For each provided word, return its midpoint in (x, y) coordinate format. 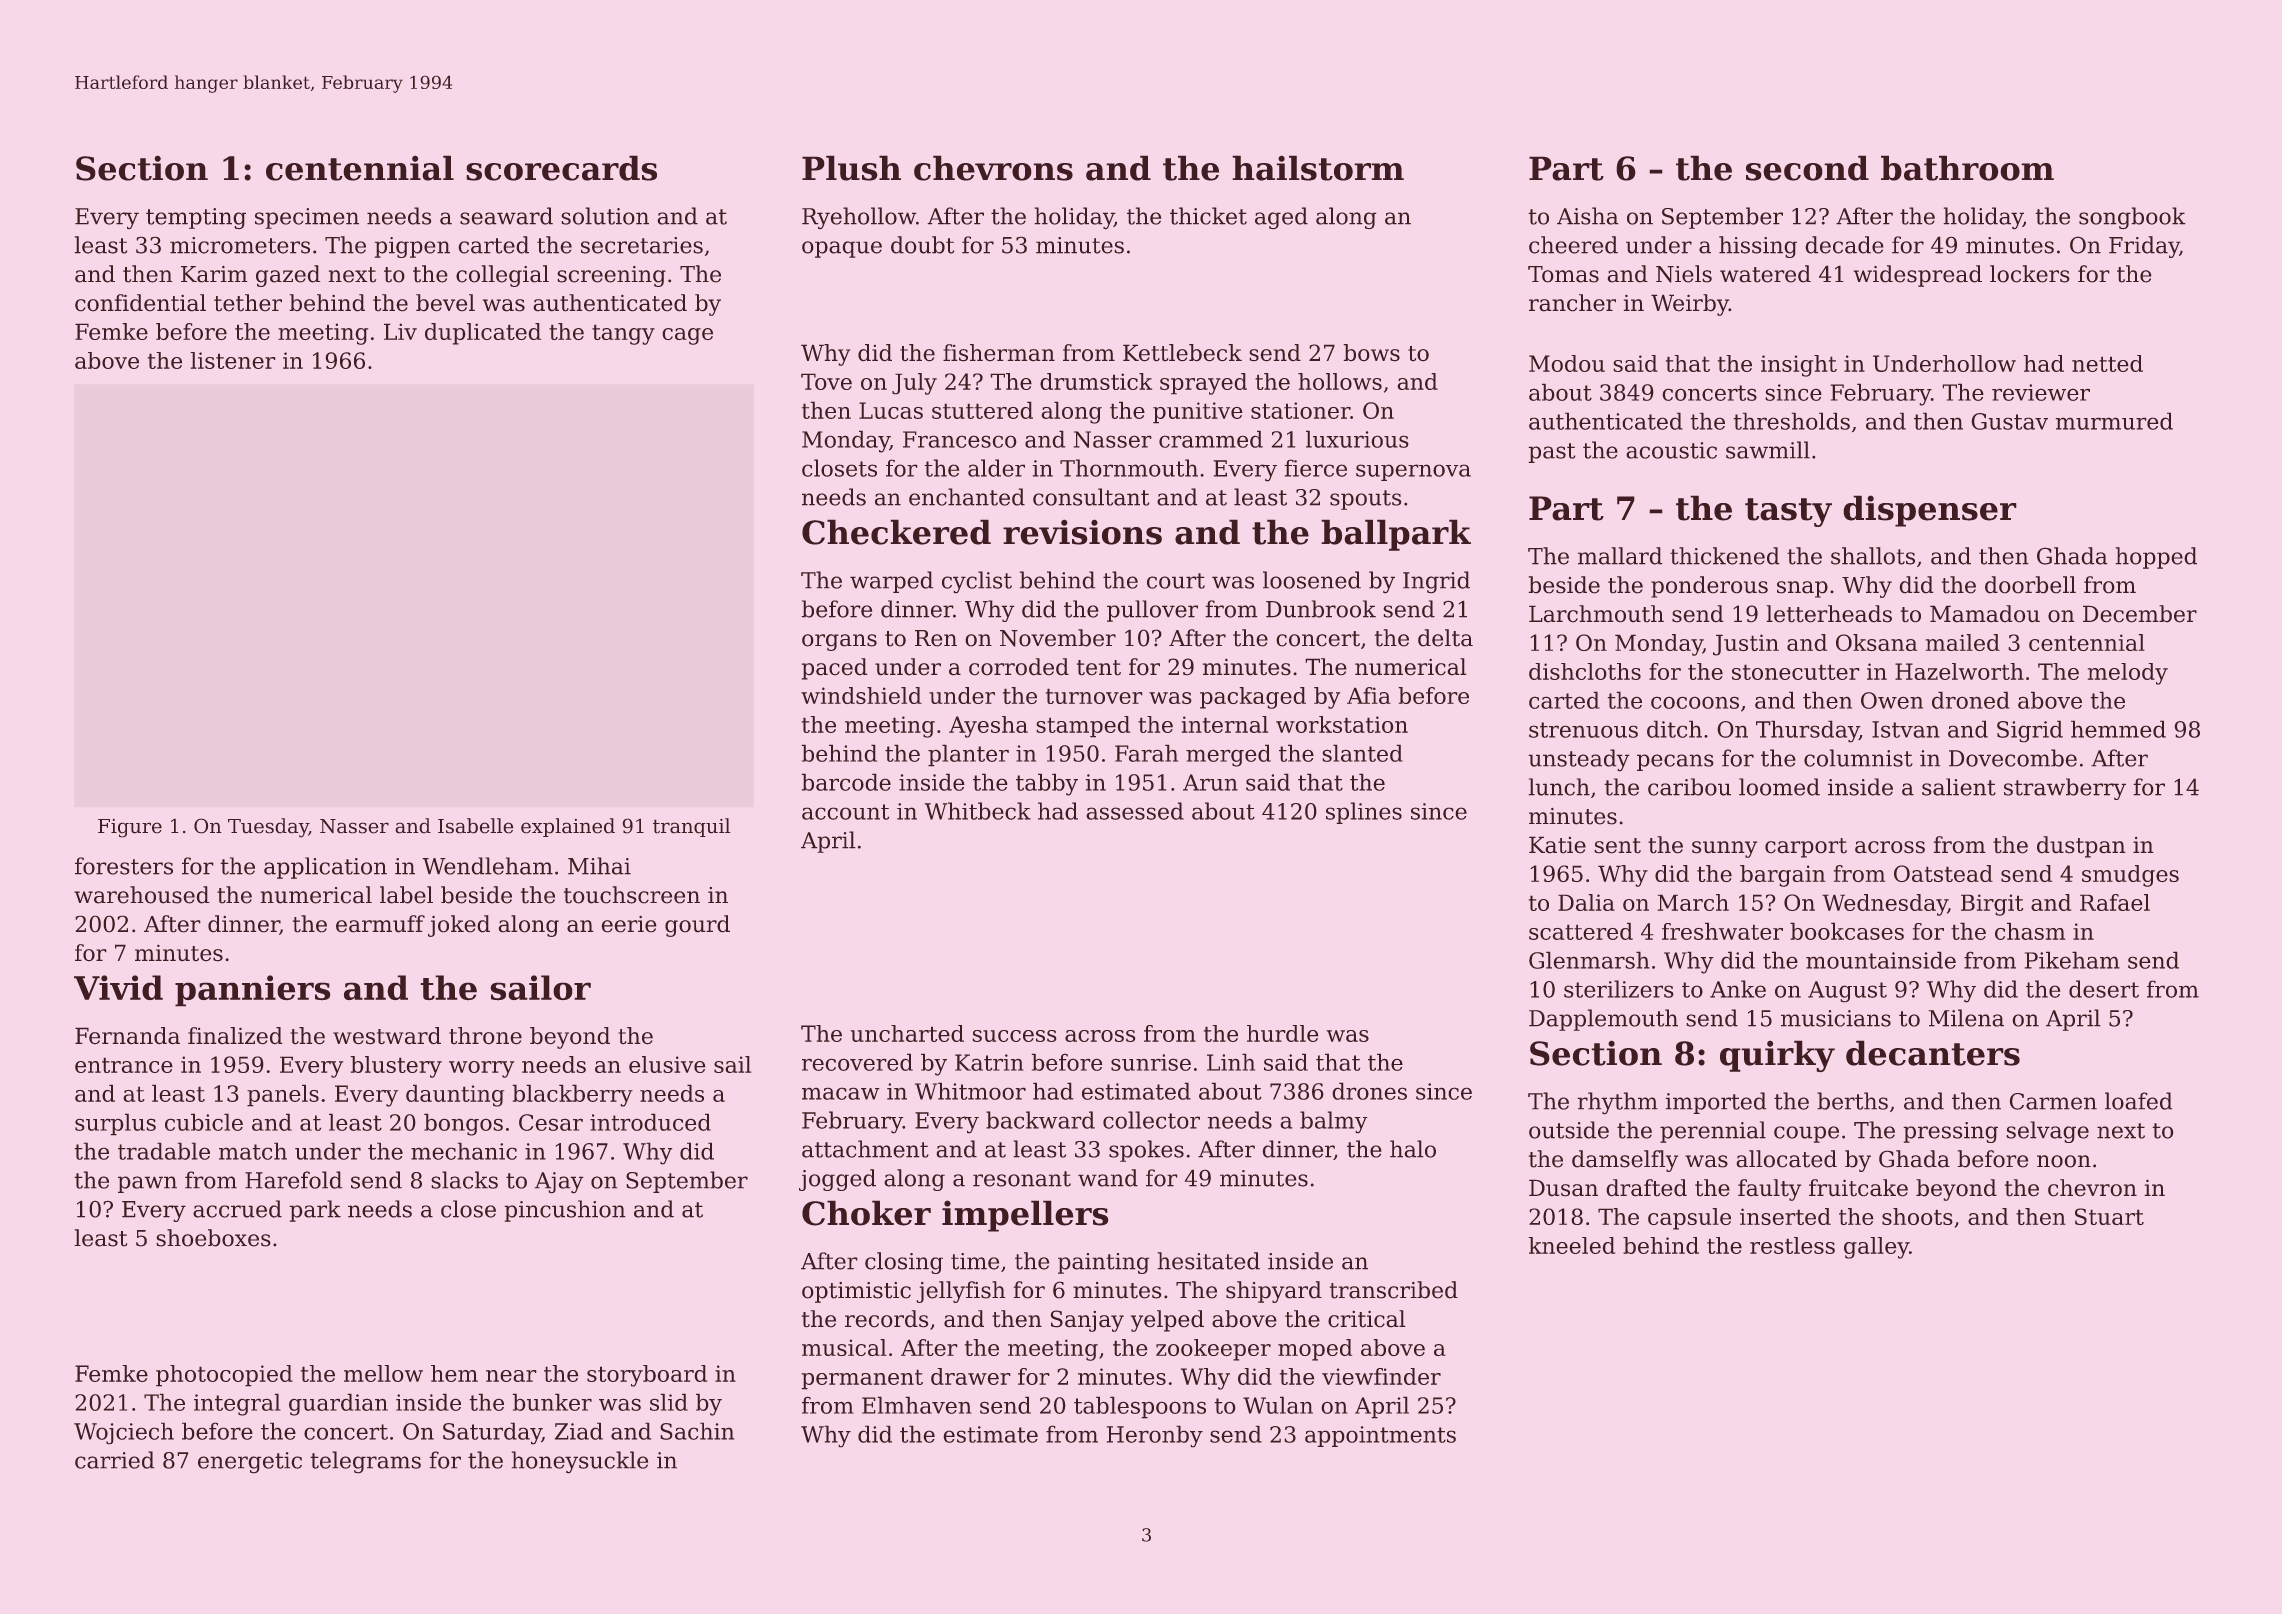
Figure (130, 828)
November (1058, 638)
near (511, 1376)
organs (839, 642)
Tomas (1563, 274)
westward (387, 1036)
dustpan (2081, 847)
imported (1715, 1103)
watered (1765, 274)
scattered (1581, 931)
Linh (1231, 1062)
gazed (288, 276)
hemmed (2118, 729)
